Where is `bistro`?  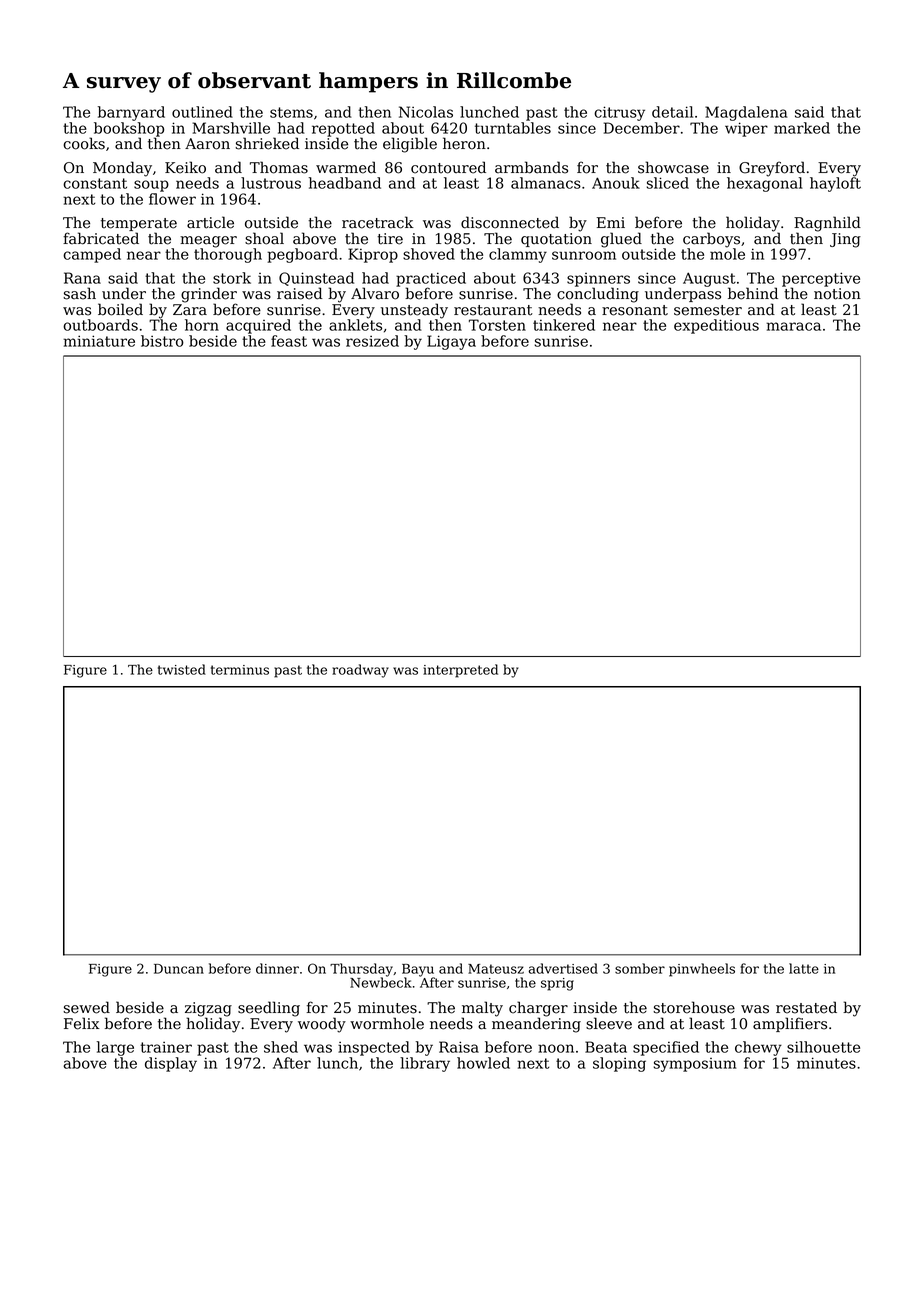 bistro is located at coordinates (162, 341).
